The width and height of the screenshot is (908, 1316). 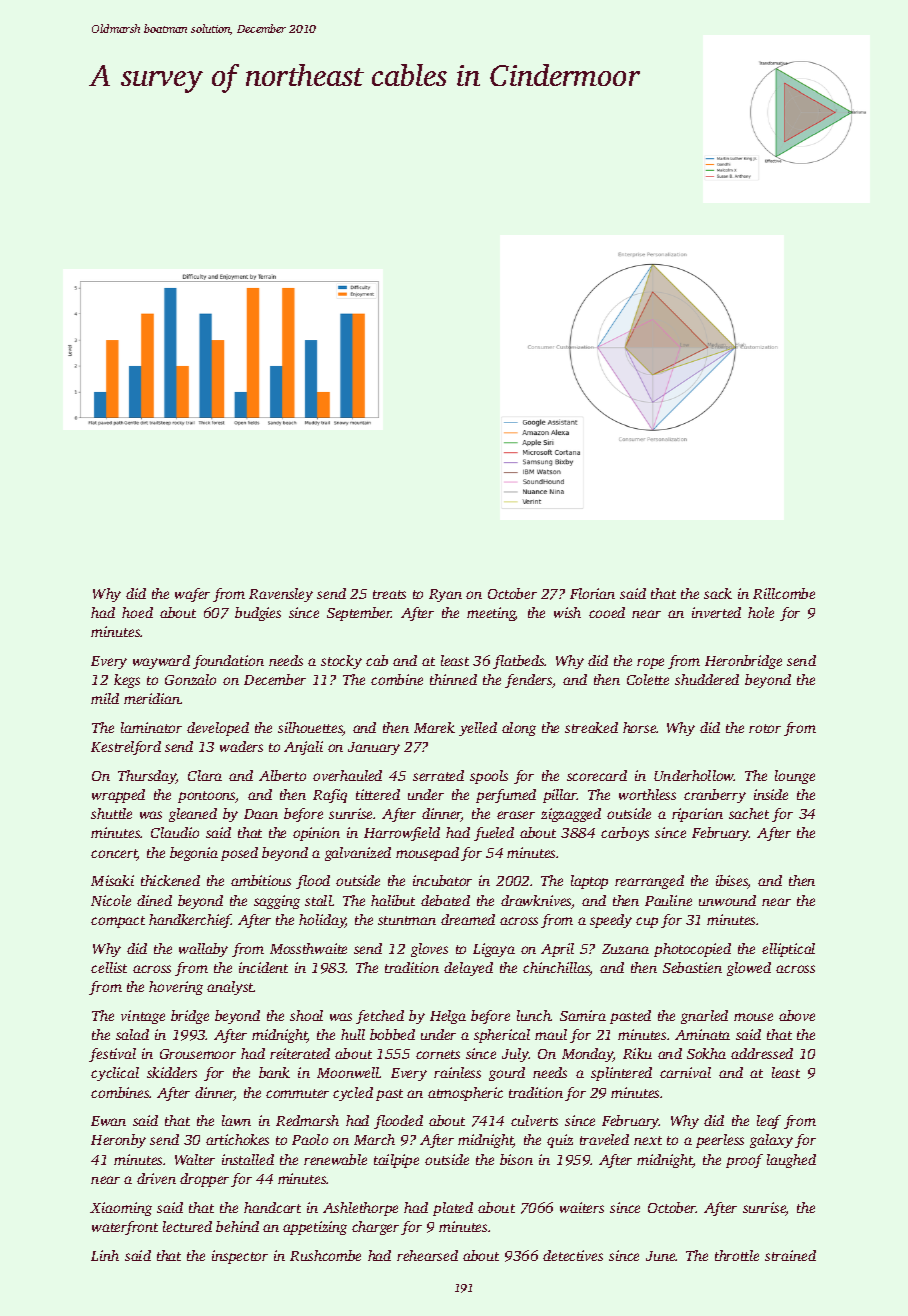 What do you see at coordinates (192, 595) in the screenshot?
I see `wafer` at bounding box center [192, 595].
